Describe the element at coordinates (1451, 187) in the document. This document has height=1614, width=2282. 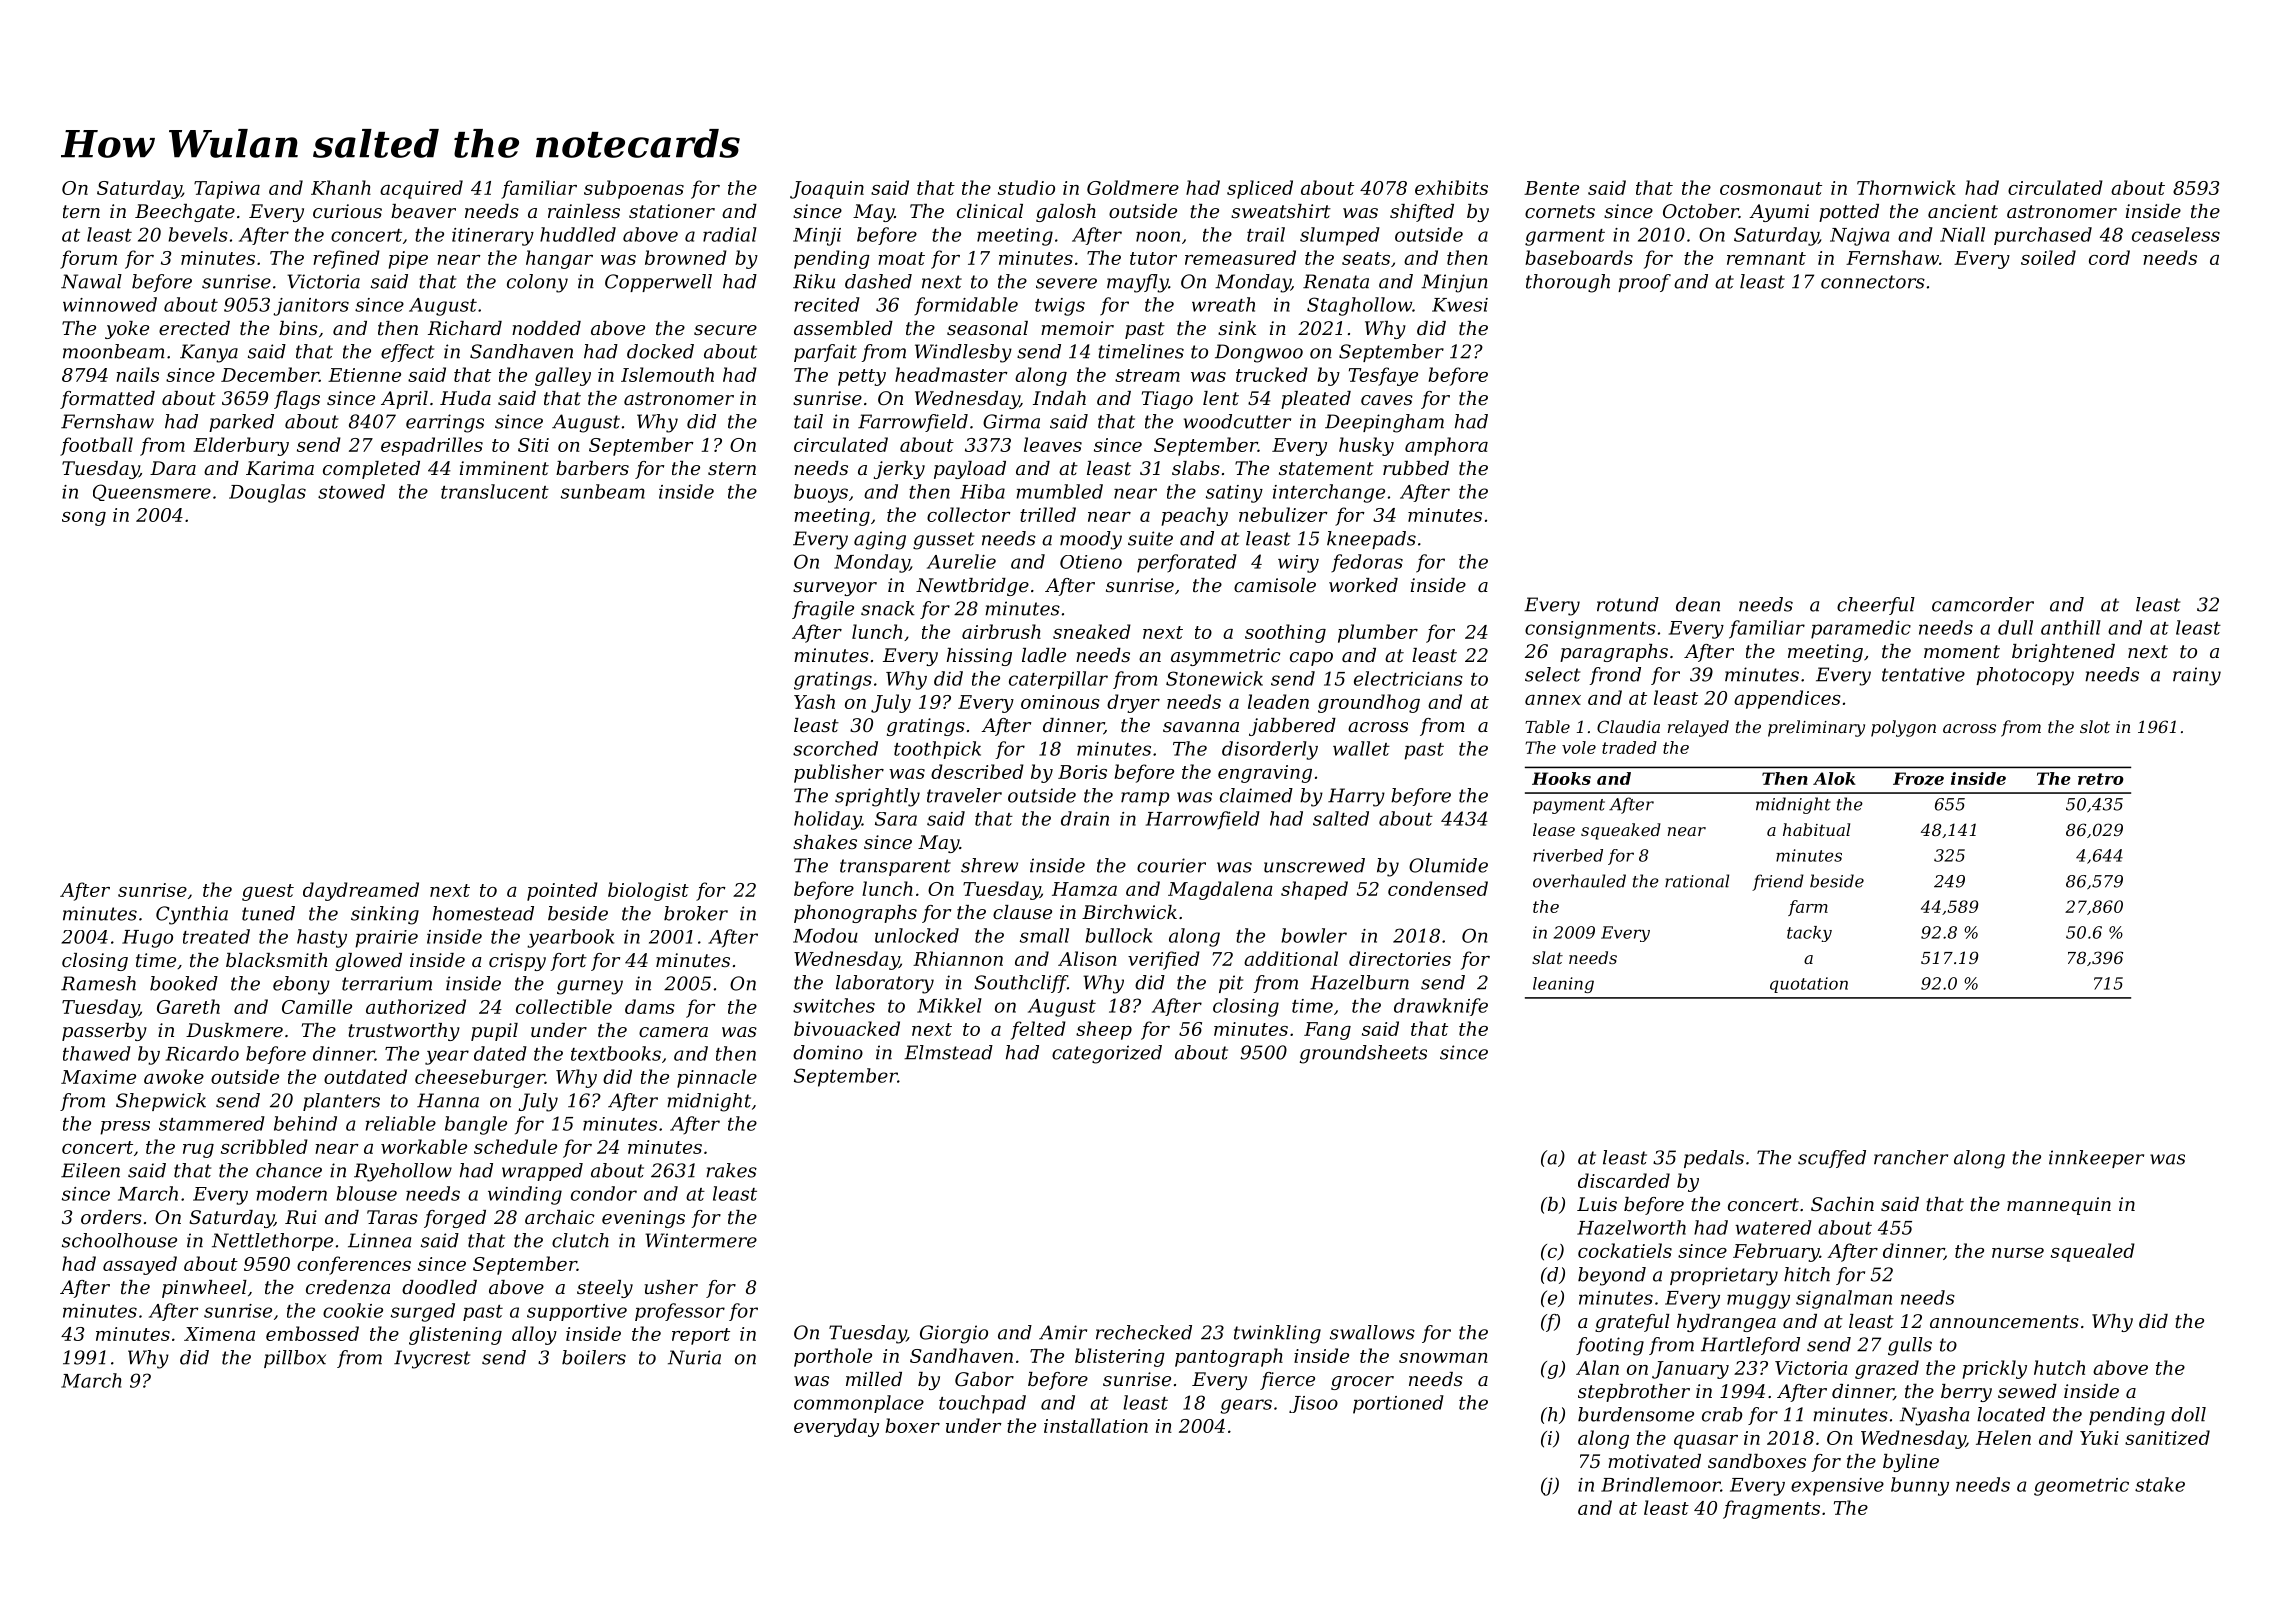
I see `exhibits` at that location.
